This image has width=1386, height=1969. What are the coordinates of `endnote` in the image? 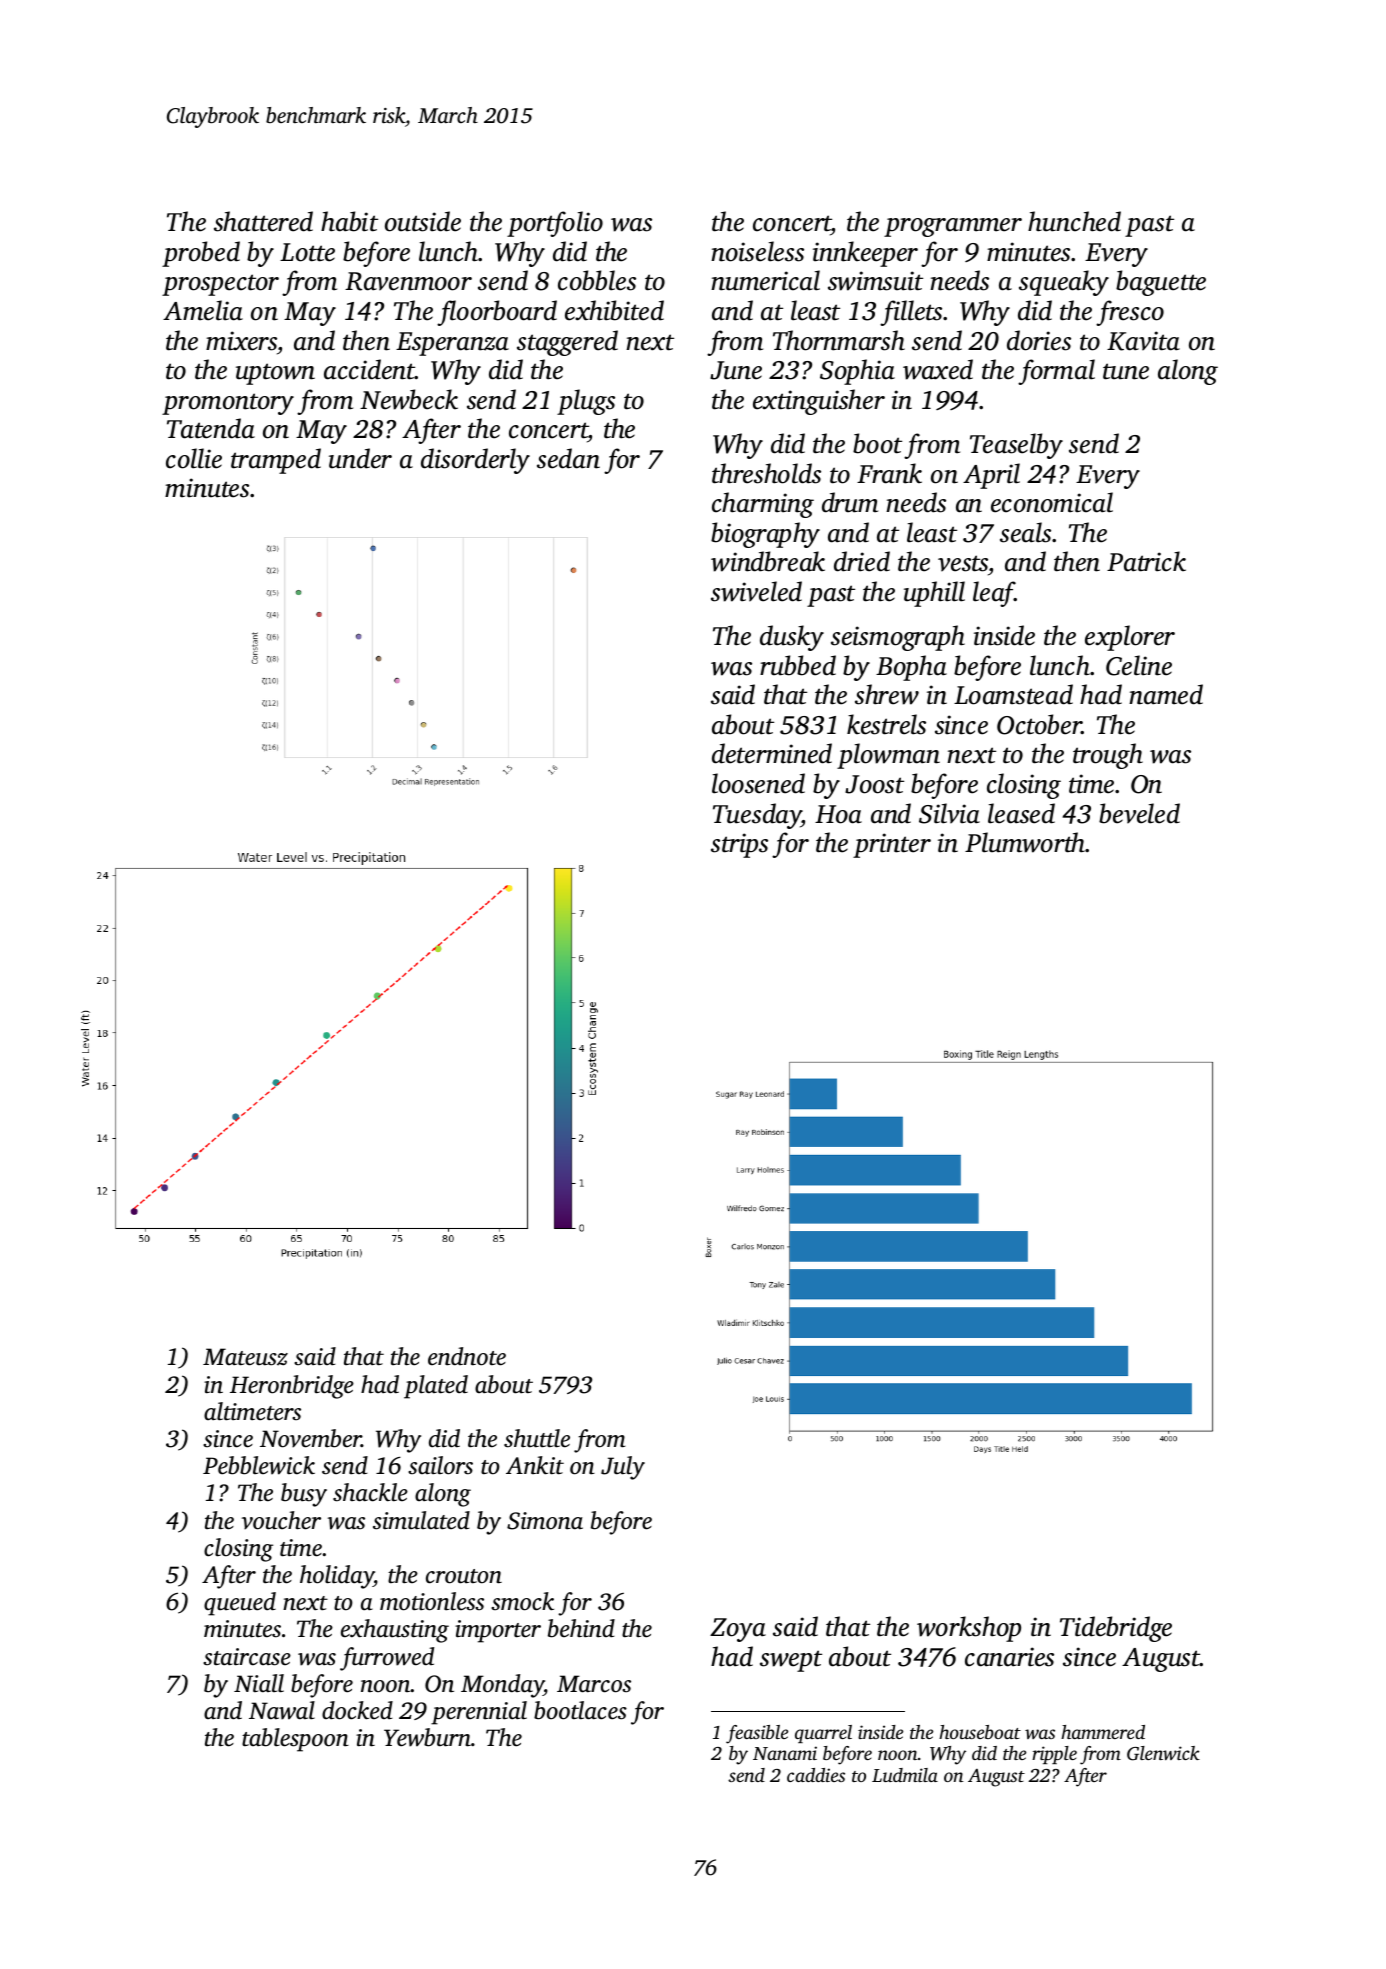 It's located at (467, 1356).
